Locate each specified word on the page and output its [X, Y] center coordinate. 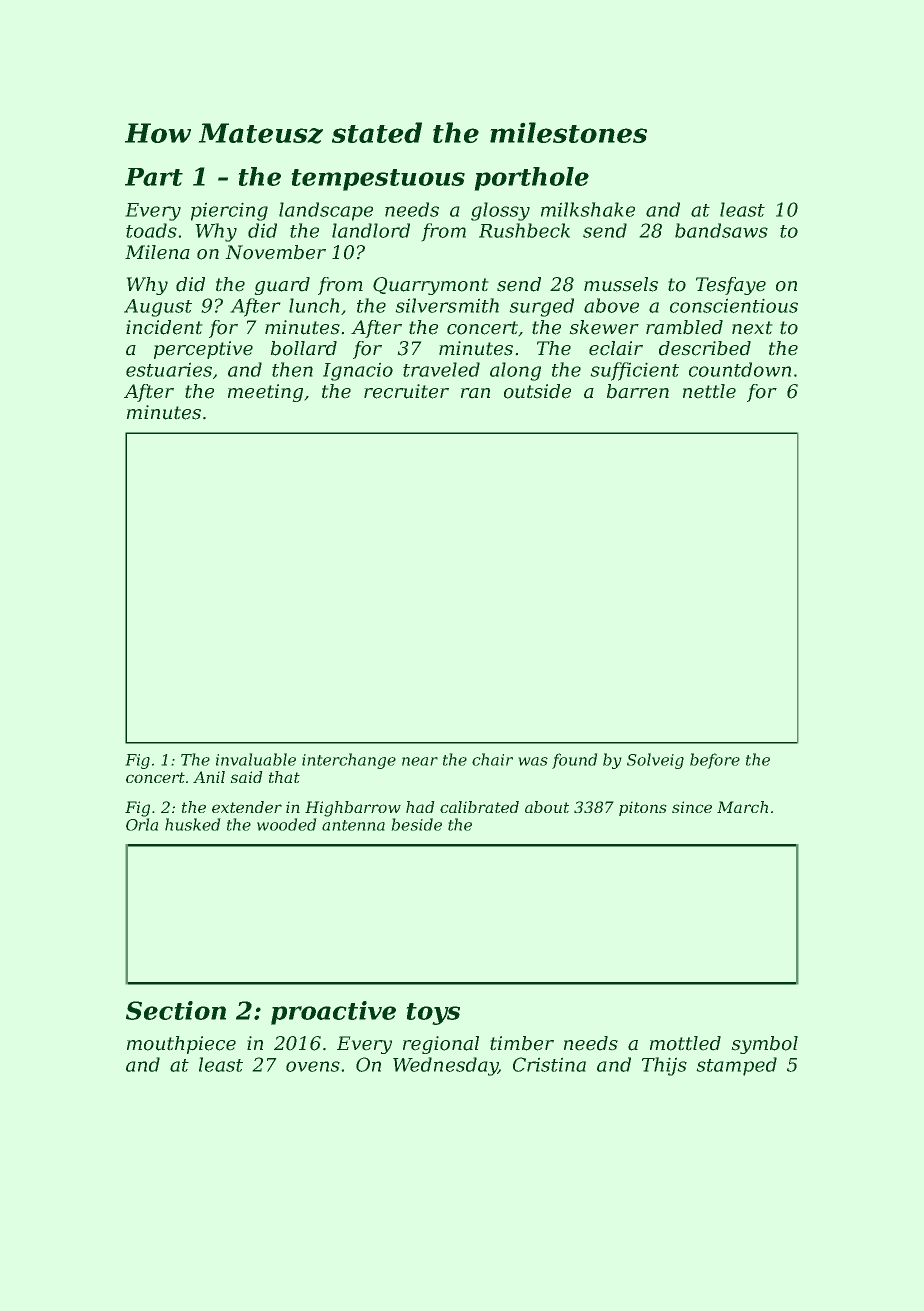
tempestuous [378, 180]
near [420, 761]
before [715, 761]
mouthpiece [181, 1045]
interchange [349, 761]
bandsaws [721, 230]
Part [154, 177]
